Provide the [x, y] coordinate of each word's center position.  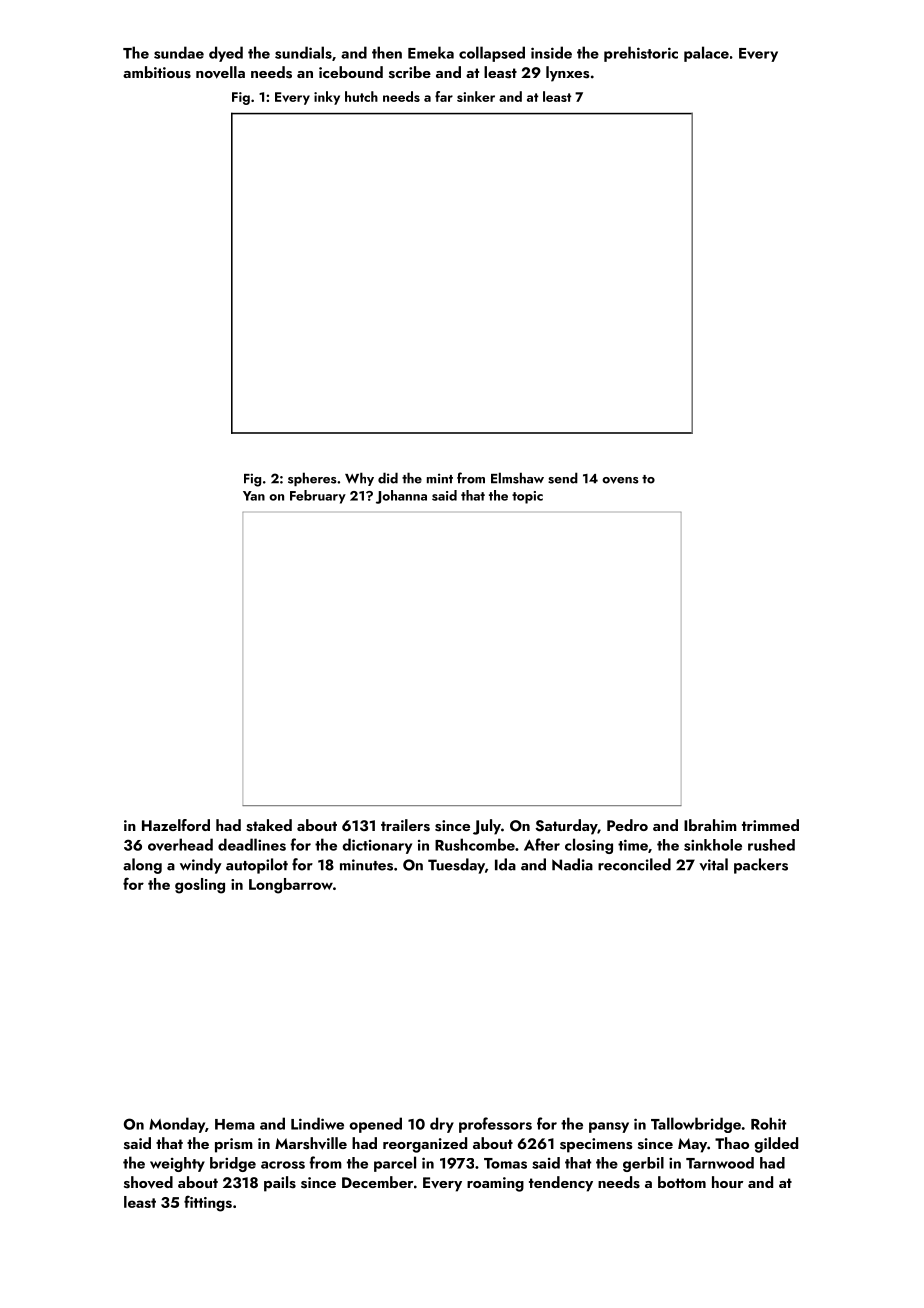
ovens [620, 480]
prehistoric [641, 54]
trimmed [770, 825]
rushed [771, 845]
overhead [180, 844]
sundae [179, 52]
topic [527, 497]
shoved [148, 1182]
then [387, 52]
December [377, 1182]
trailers [405, 825]
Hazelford [176, 825]
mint [440, 478]
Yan [254, 496]
